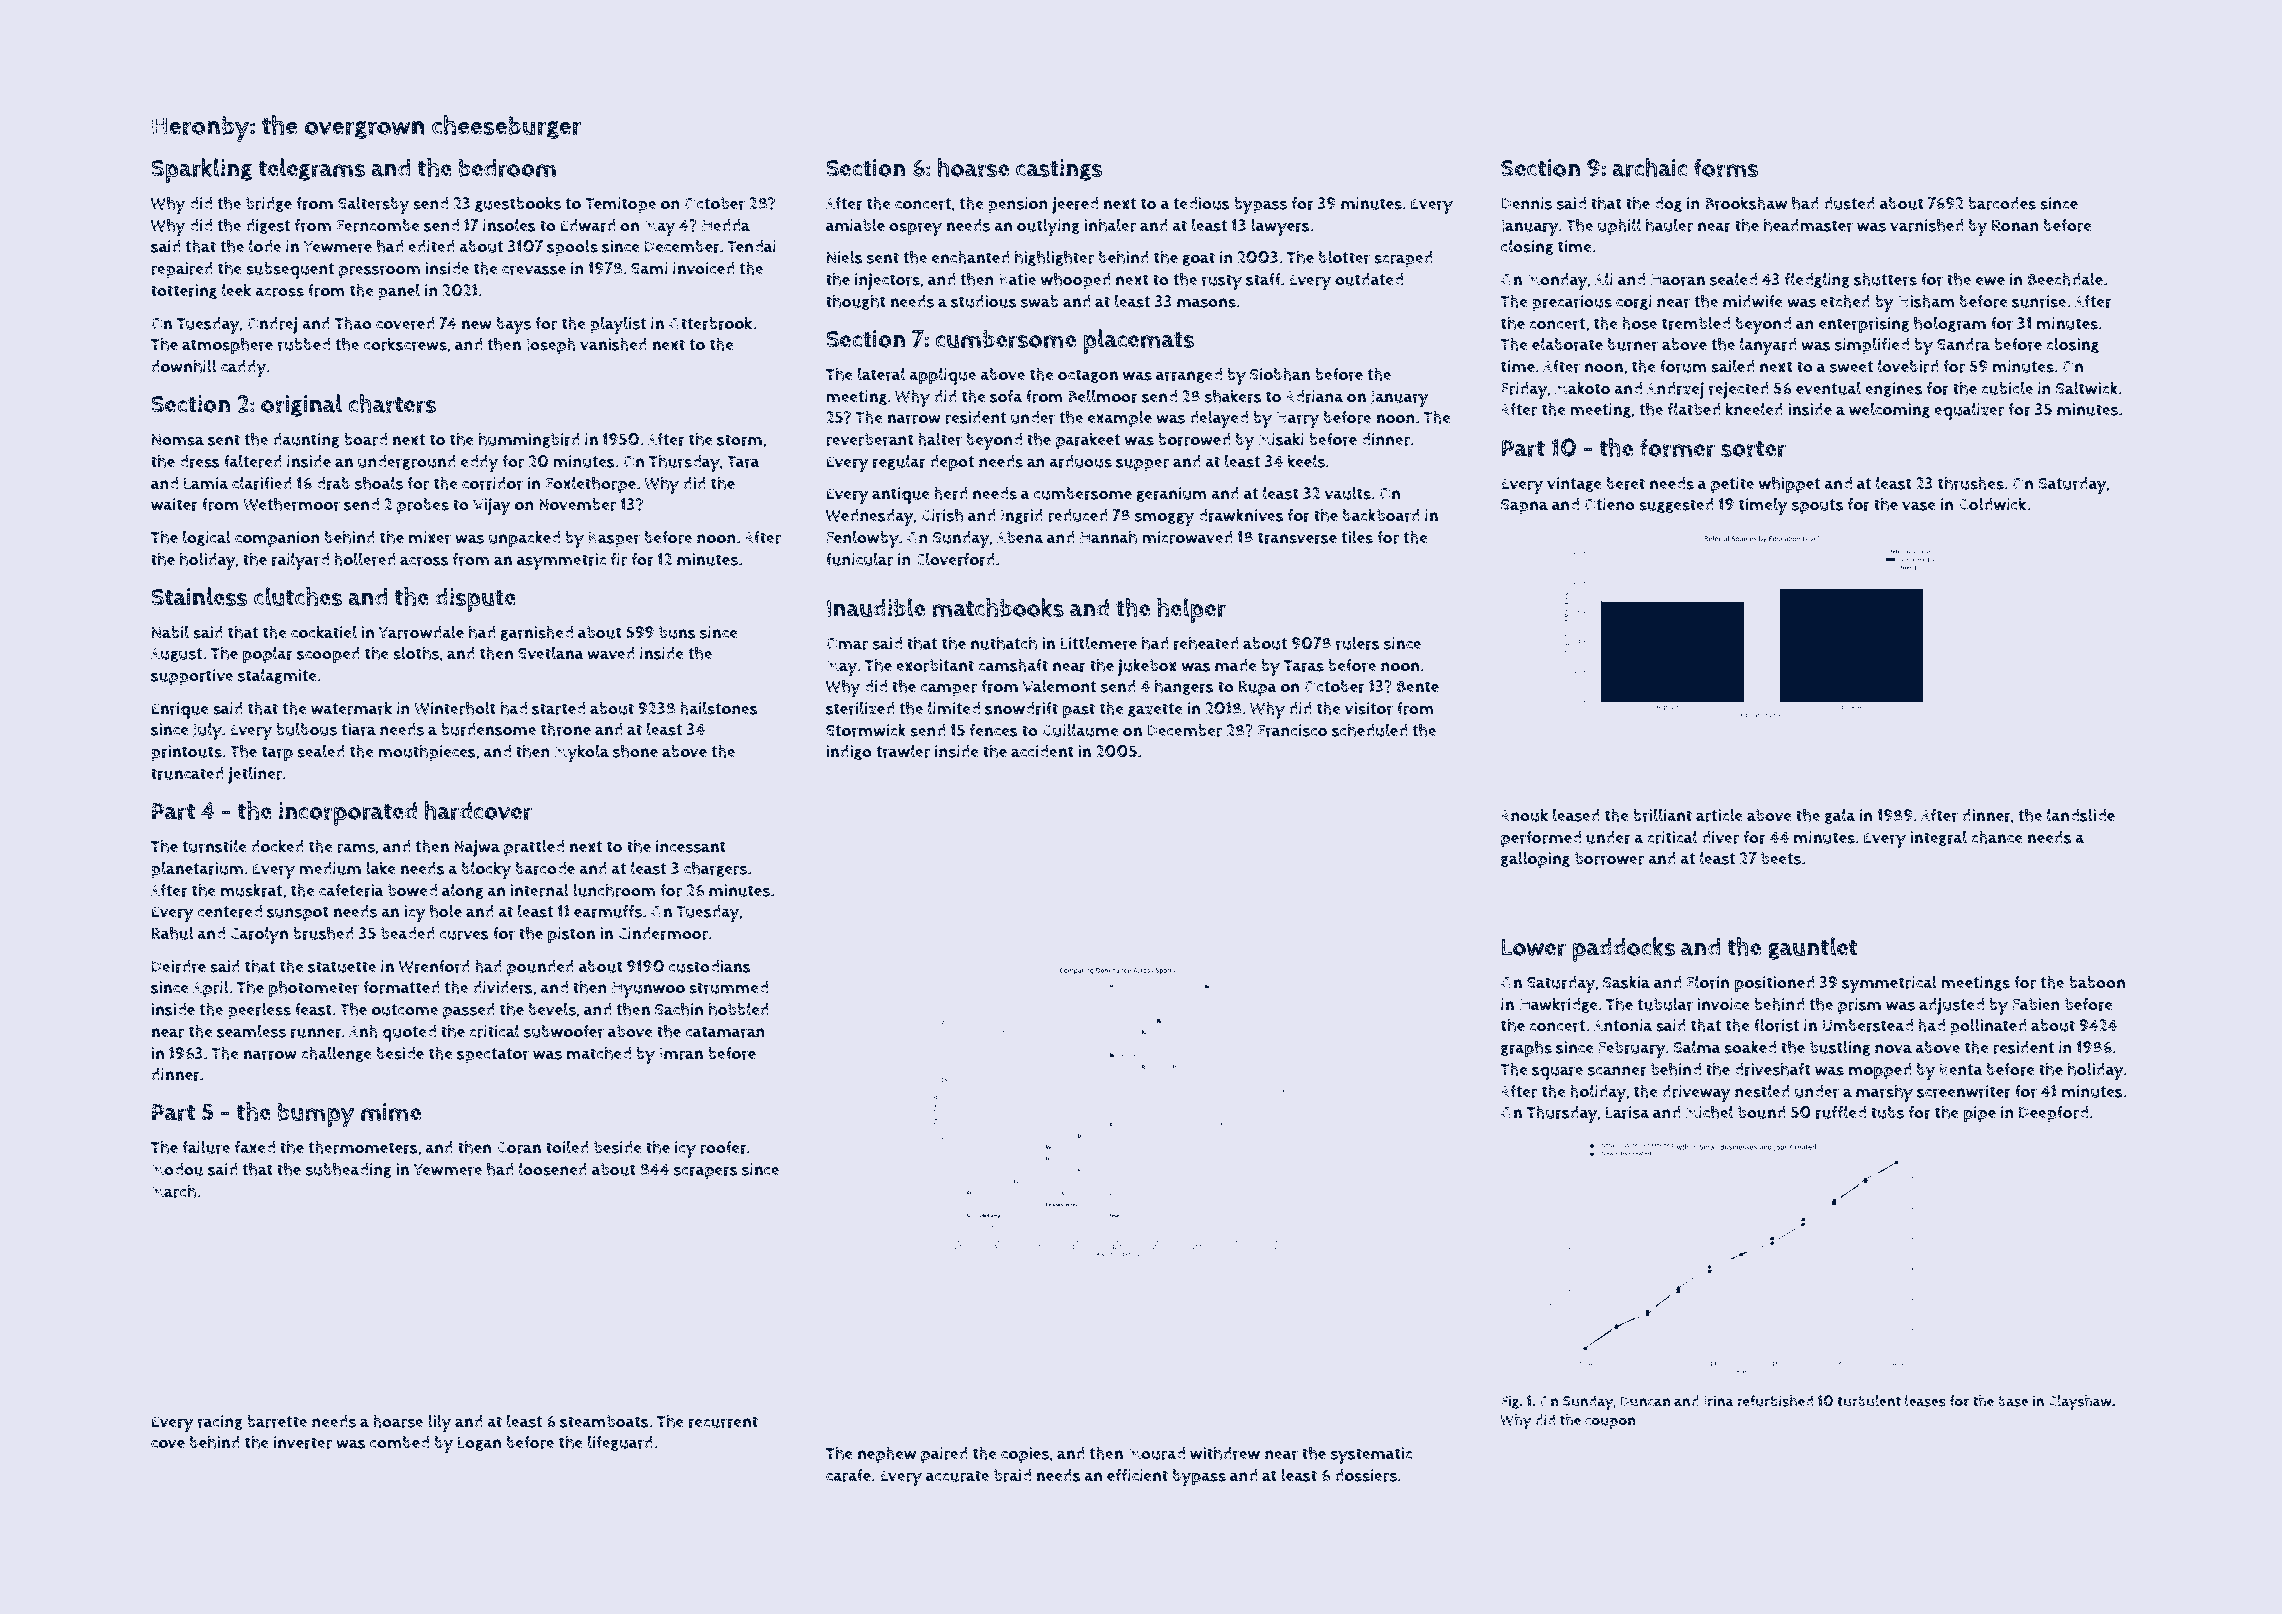 The image size is (2282, 1614). I want to click on Irina, so click(1719, 1401).
